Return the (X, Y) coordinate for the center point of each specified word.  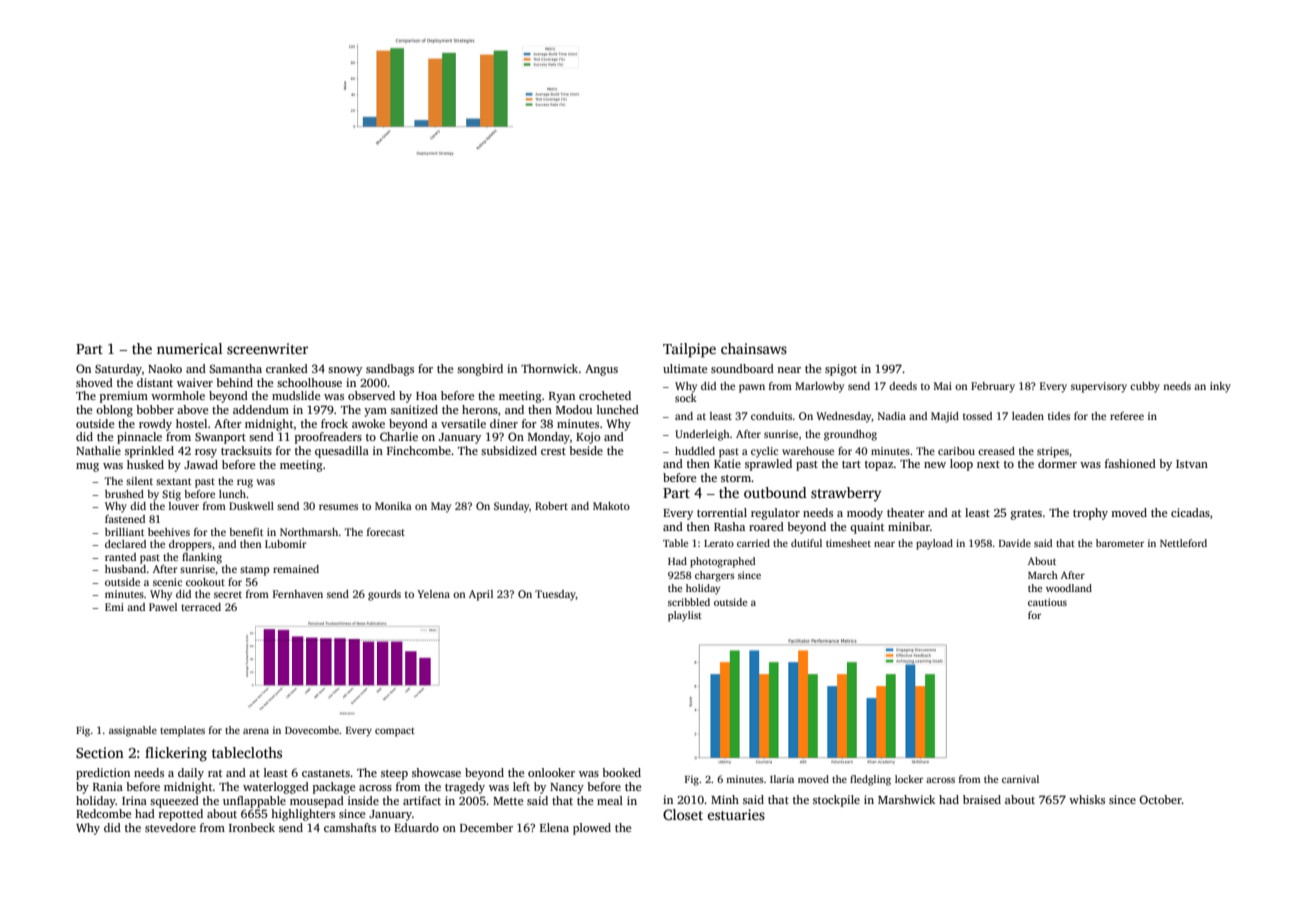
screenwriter (267, 348)
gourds (384, 595)
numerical (190, 348)
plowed (592, 829)
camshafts (350, 827)
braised (982, 799)
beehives (169, 532)
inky (1220, 387)
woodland (1069, 588)
